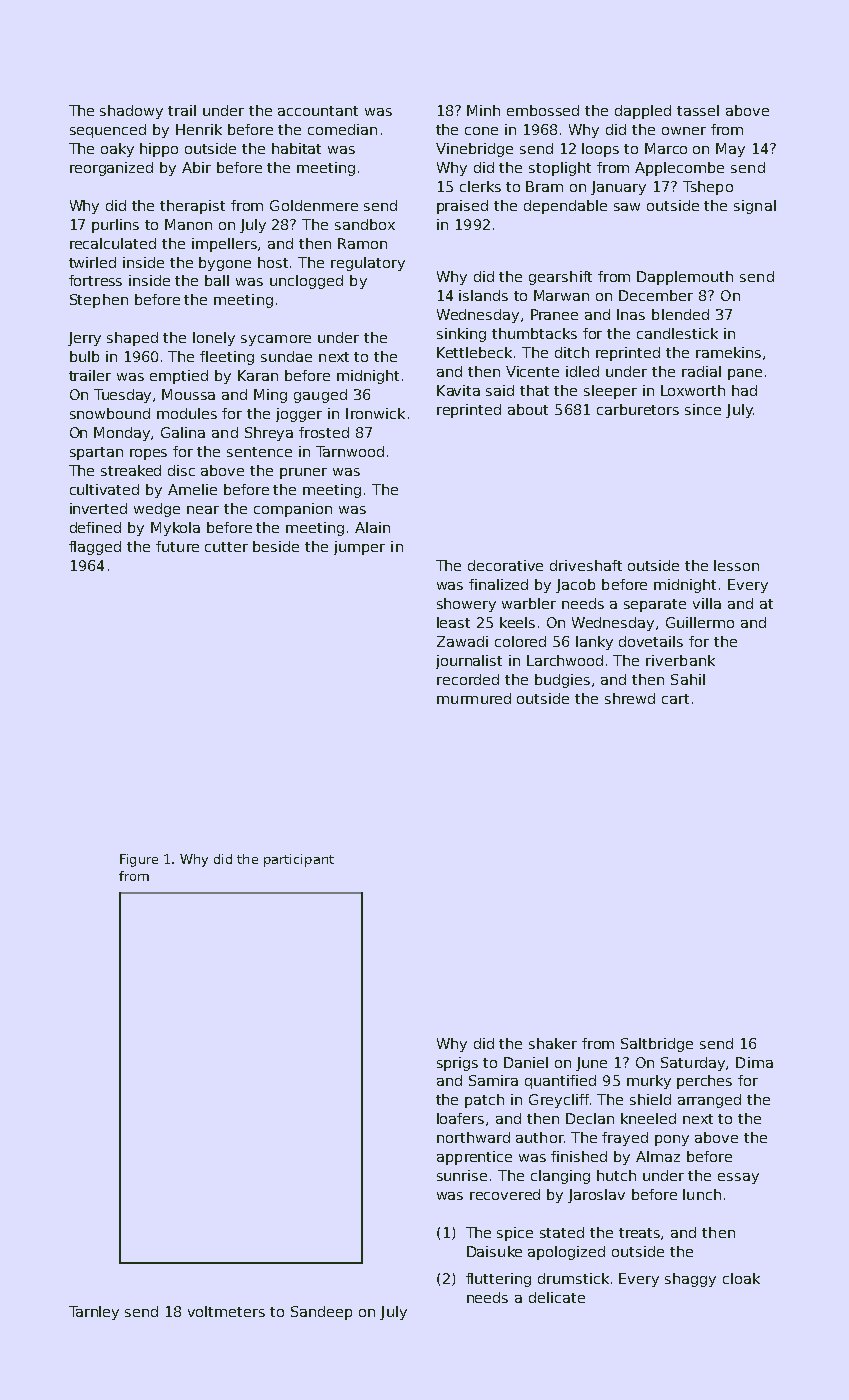 The width and height of the document is (849, 1400). I want to click on Figure, so click(139, 860).
